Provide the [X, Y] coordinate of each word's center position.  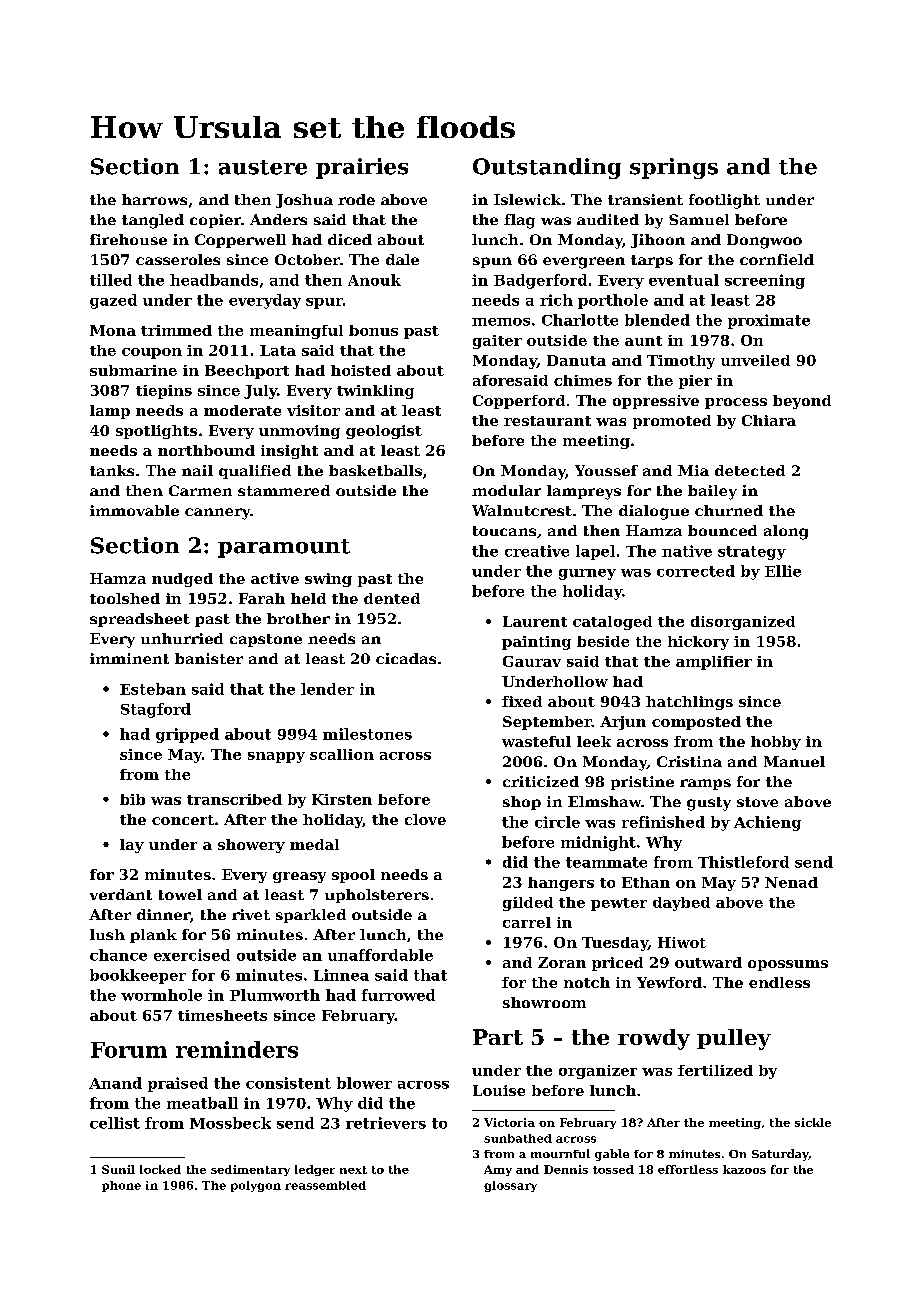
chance [118, 955]
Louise [499, 1090]
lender [327, 689]
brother [298, 618]
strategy [752, 553]
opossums [788, 965]
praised [178, 1084]
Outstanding [547, 168]
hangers [561, 884]
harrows [154, 199]
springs [674, 168]
